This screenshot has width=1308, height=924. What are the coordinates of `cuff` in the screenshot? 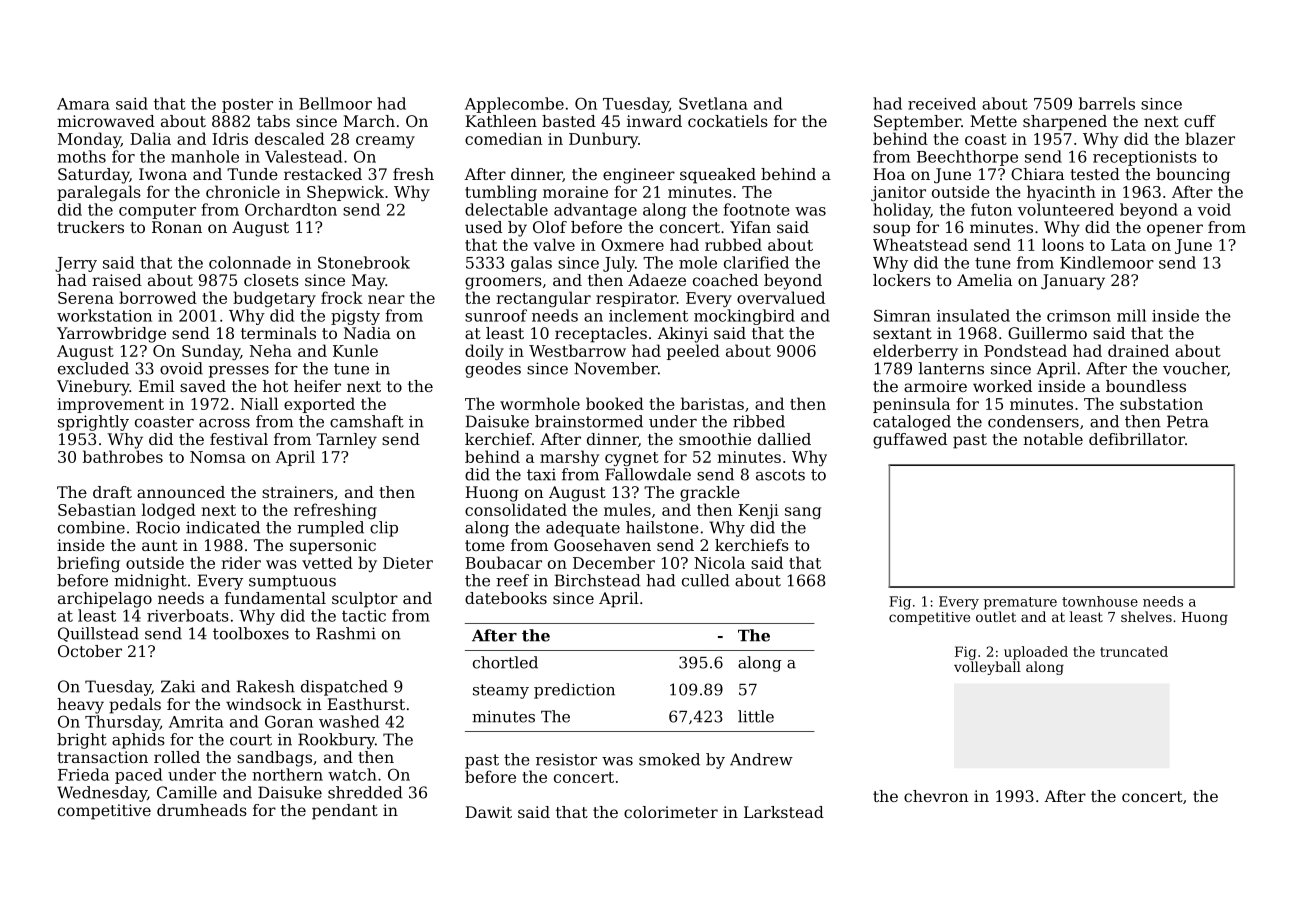 It's located at (1200, 121).
